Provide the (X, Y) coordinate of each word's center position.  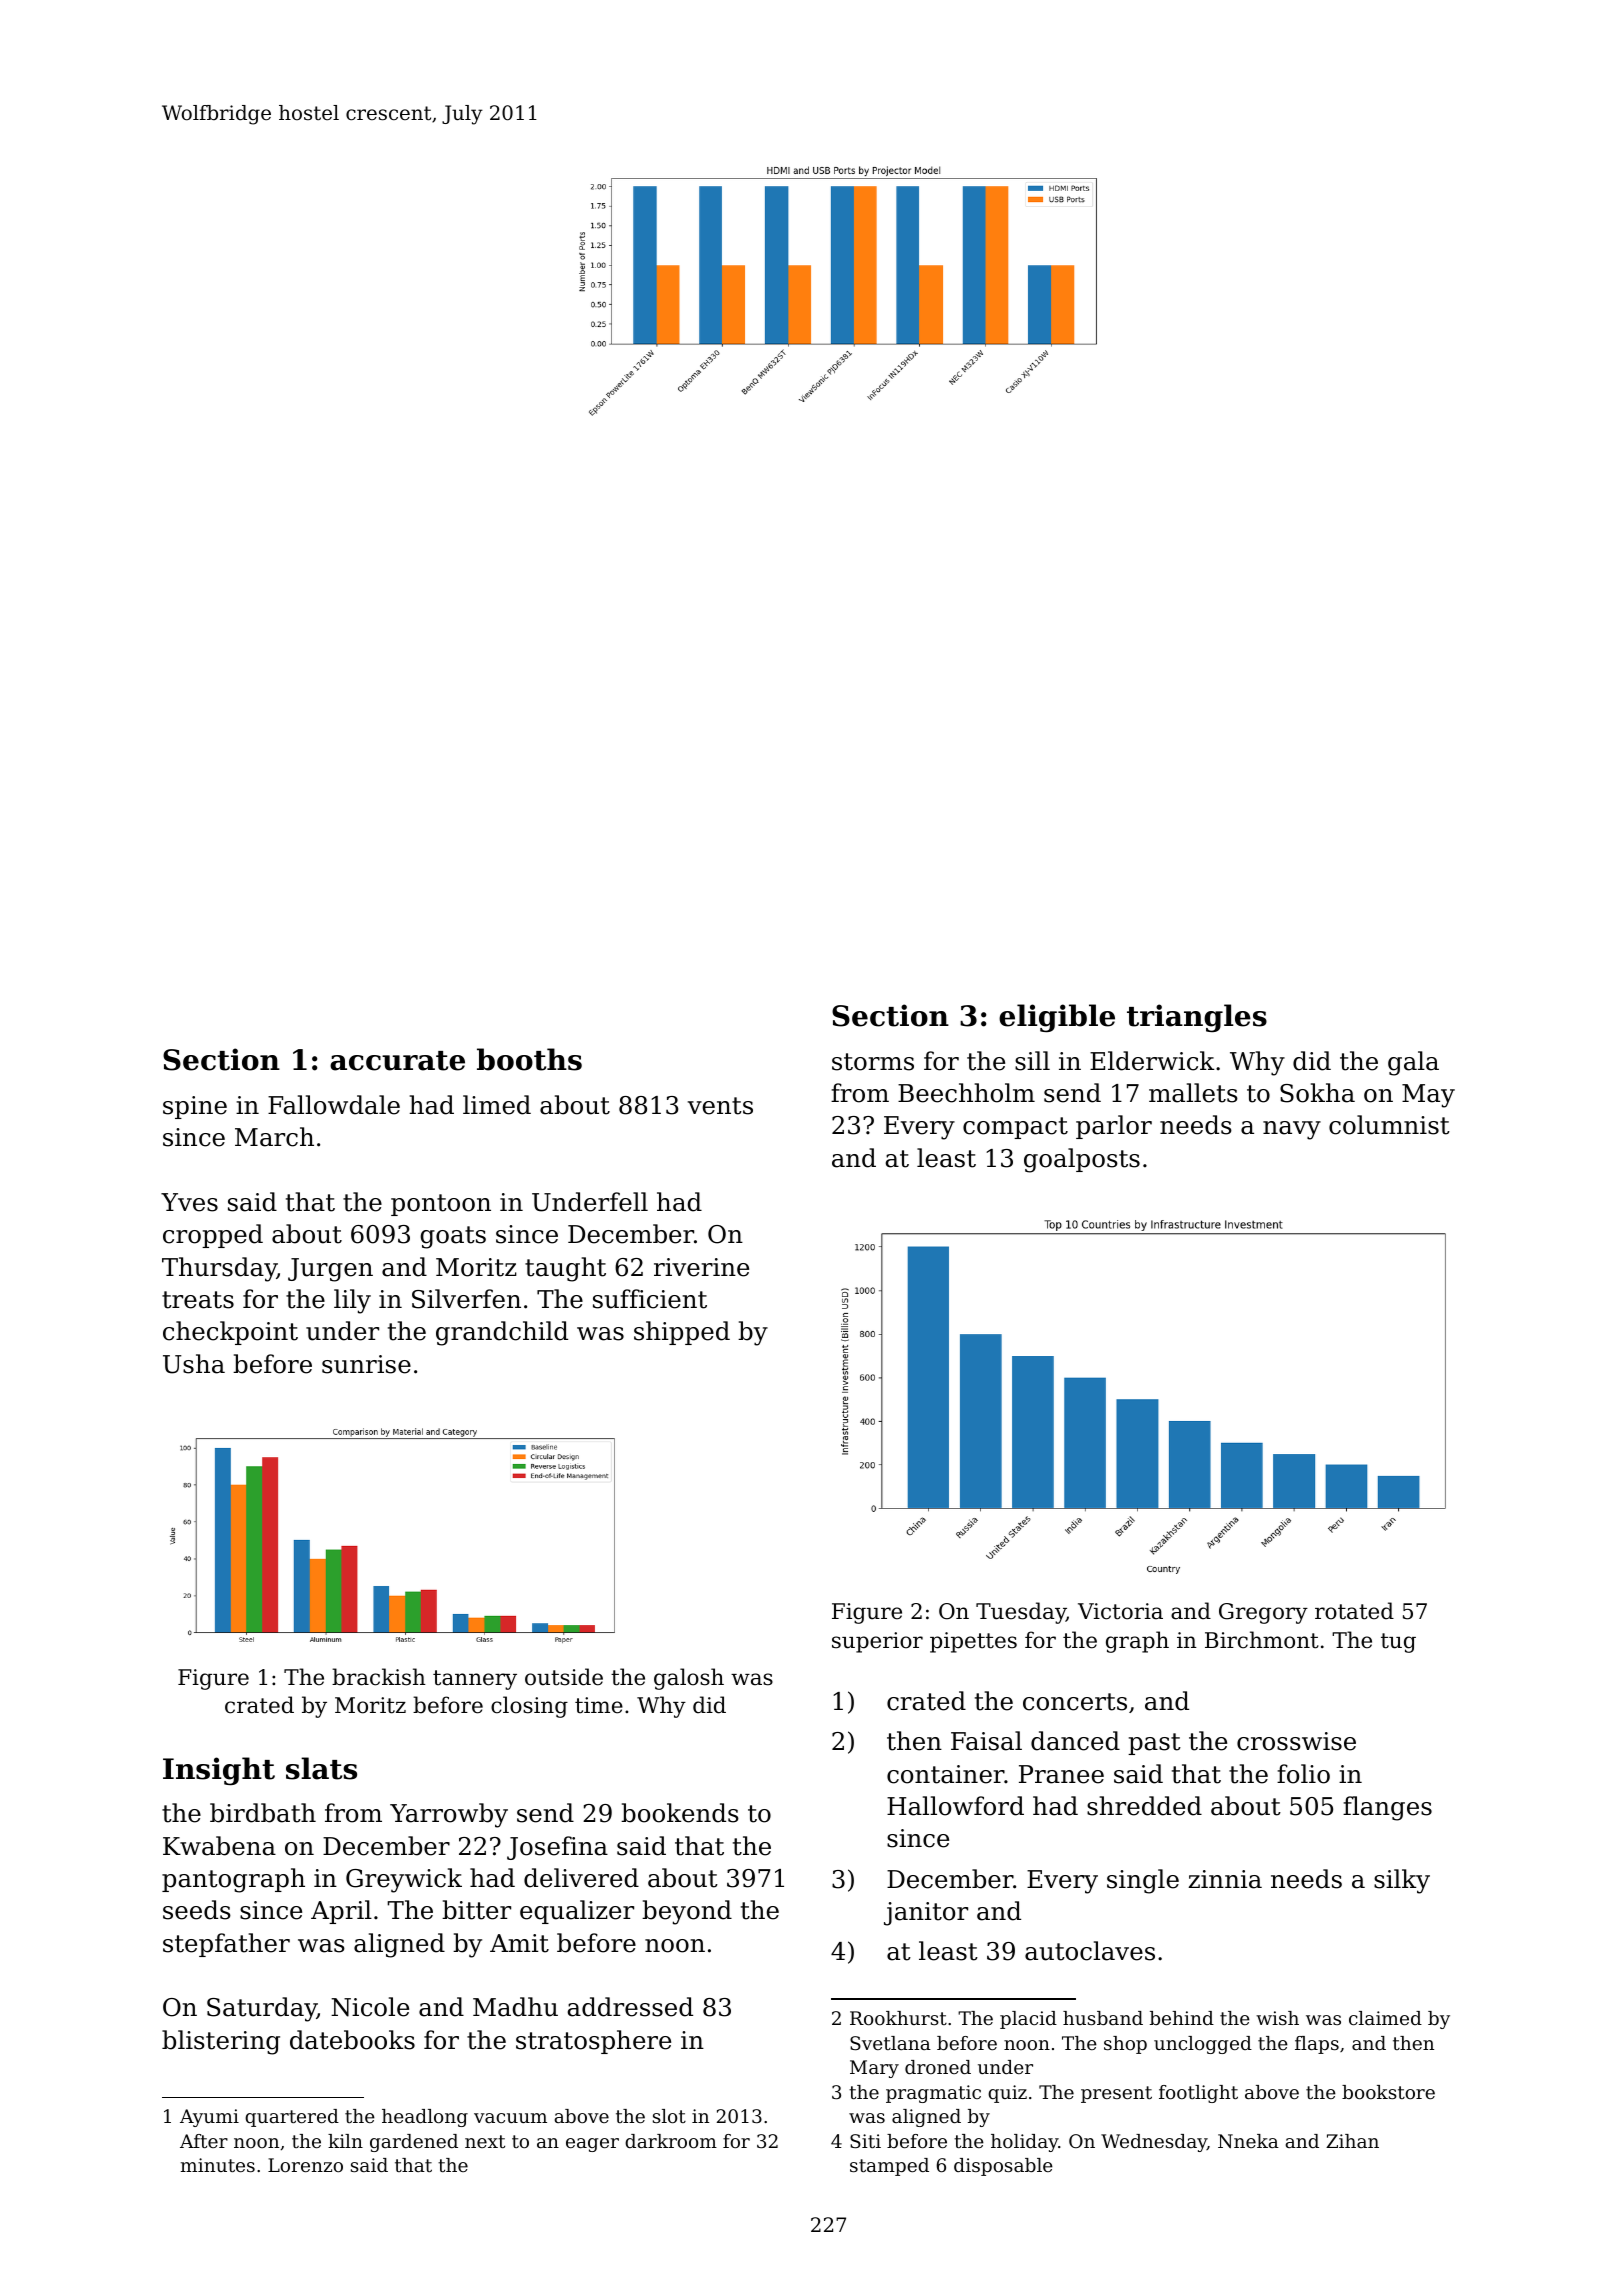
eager (592, 2145)
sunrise (366, 1364)
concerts (1075, 1702)
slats (321, 1768)
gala (1413, 1063)
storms (873, 1062)
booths (529, 1059)
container (946, 1774)
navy (1292, 1130)
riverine (701, 1267)
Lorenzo (305, 2165)
